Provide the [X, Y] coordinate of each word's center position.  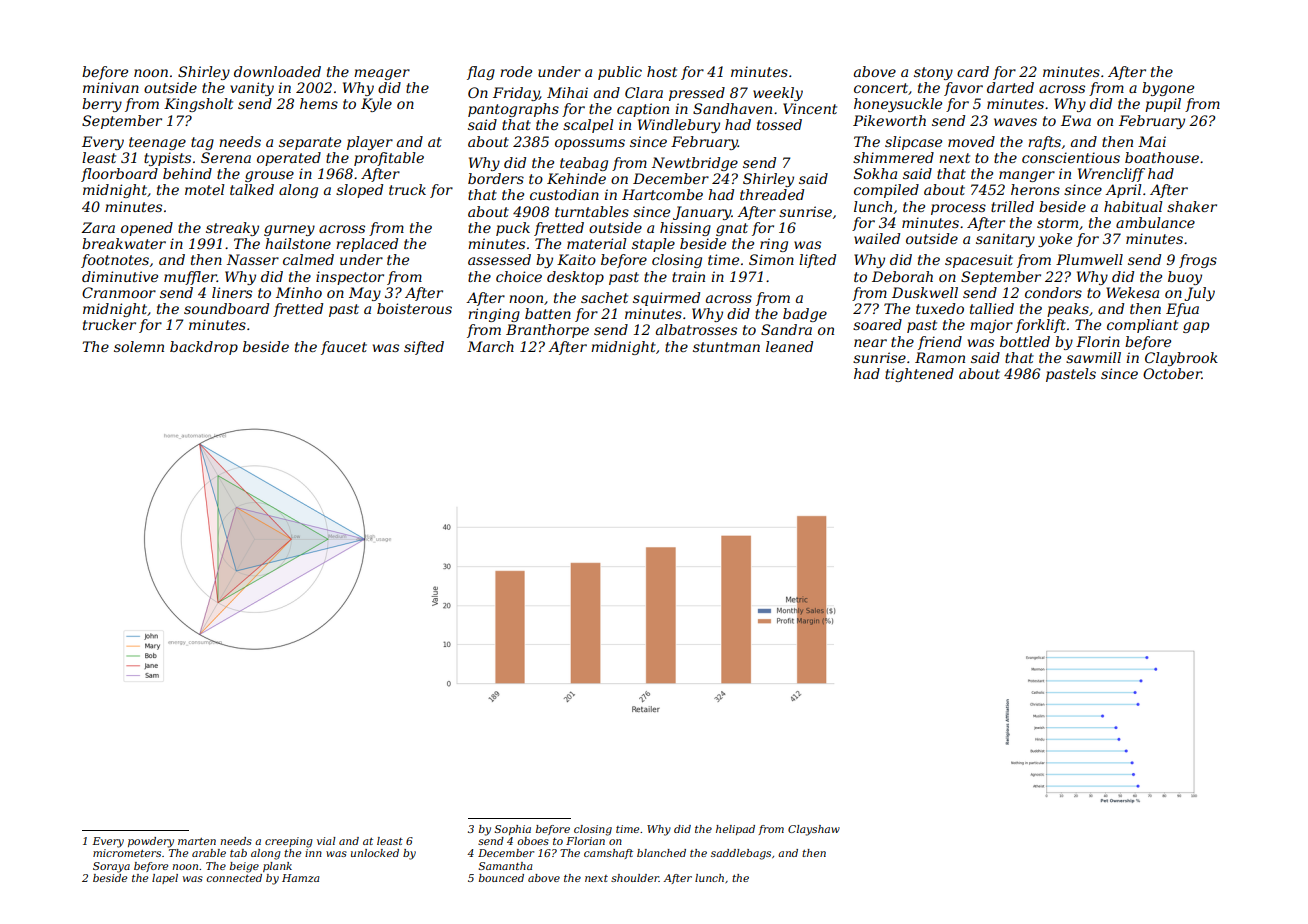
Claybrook [1181, 359]
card [973, 71]
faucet [344, 348]
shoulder [635, 878]
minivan [111, 87]
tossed [779, 124]
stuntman [726, 347]
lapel [165, 879]
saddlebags [741, 854]
